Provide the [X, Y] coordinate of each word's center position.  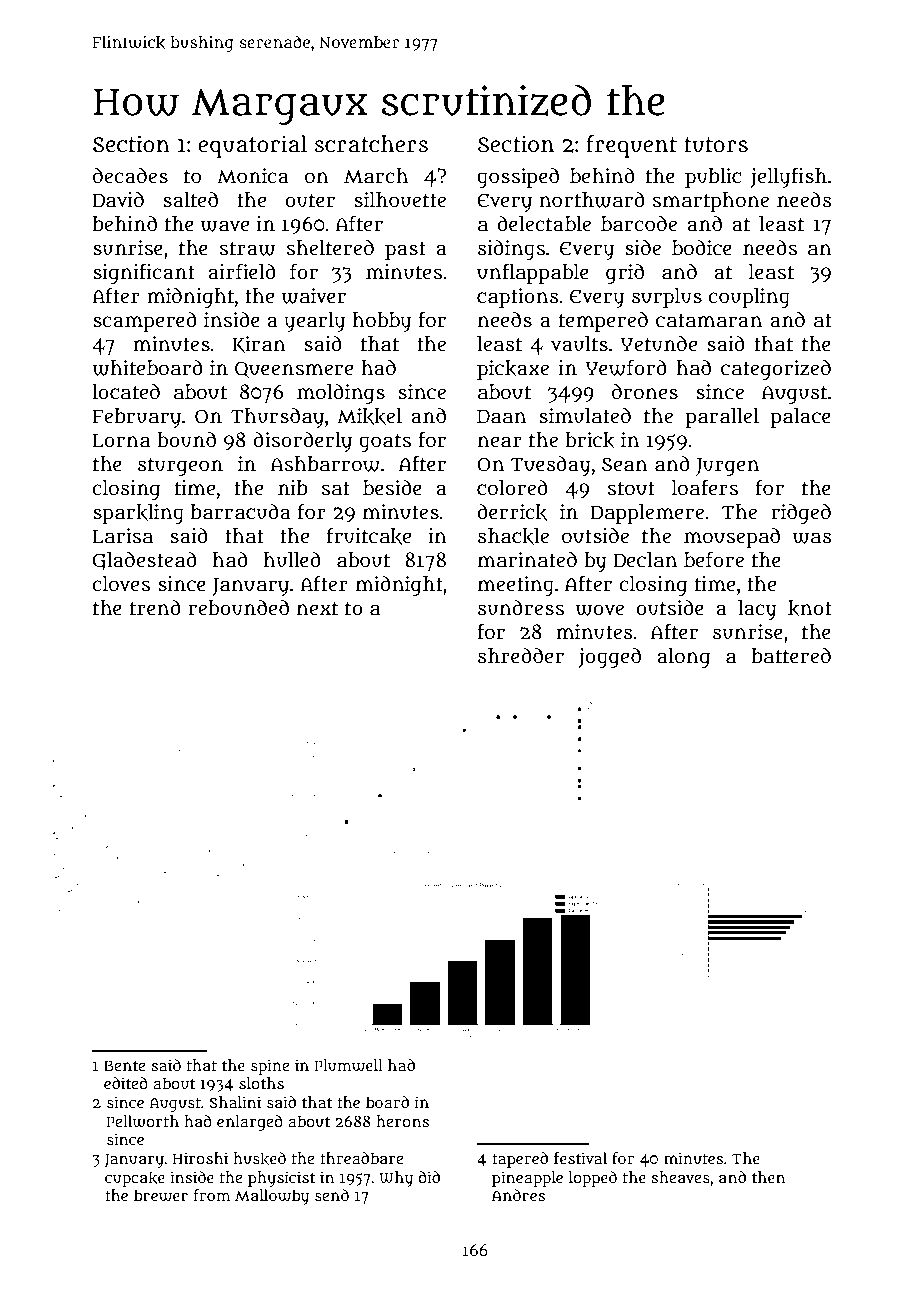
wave [225, 226]
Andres [518, 1195]
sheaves [680, 1177]
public [713, 178]
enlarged [250, 1123]
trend [155, 608]
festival [580, 1158]
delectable [544, 224]
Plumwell [349, 1065]
